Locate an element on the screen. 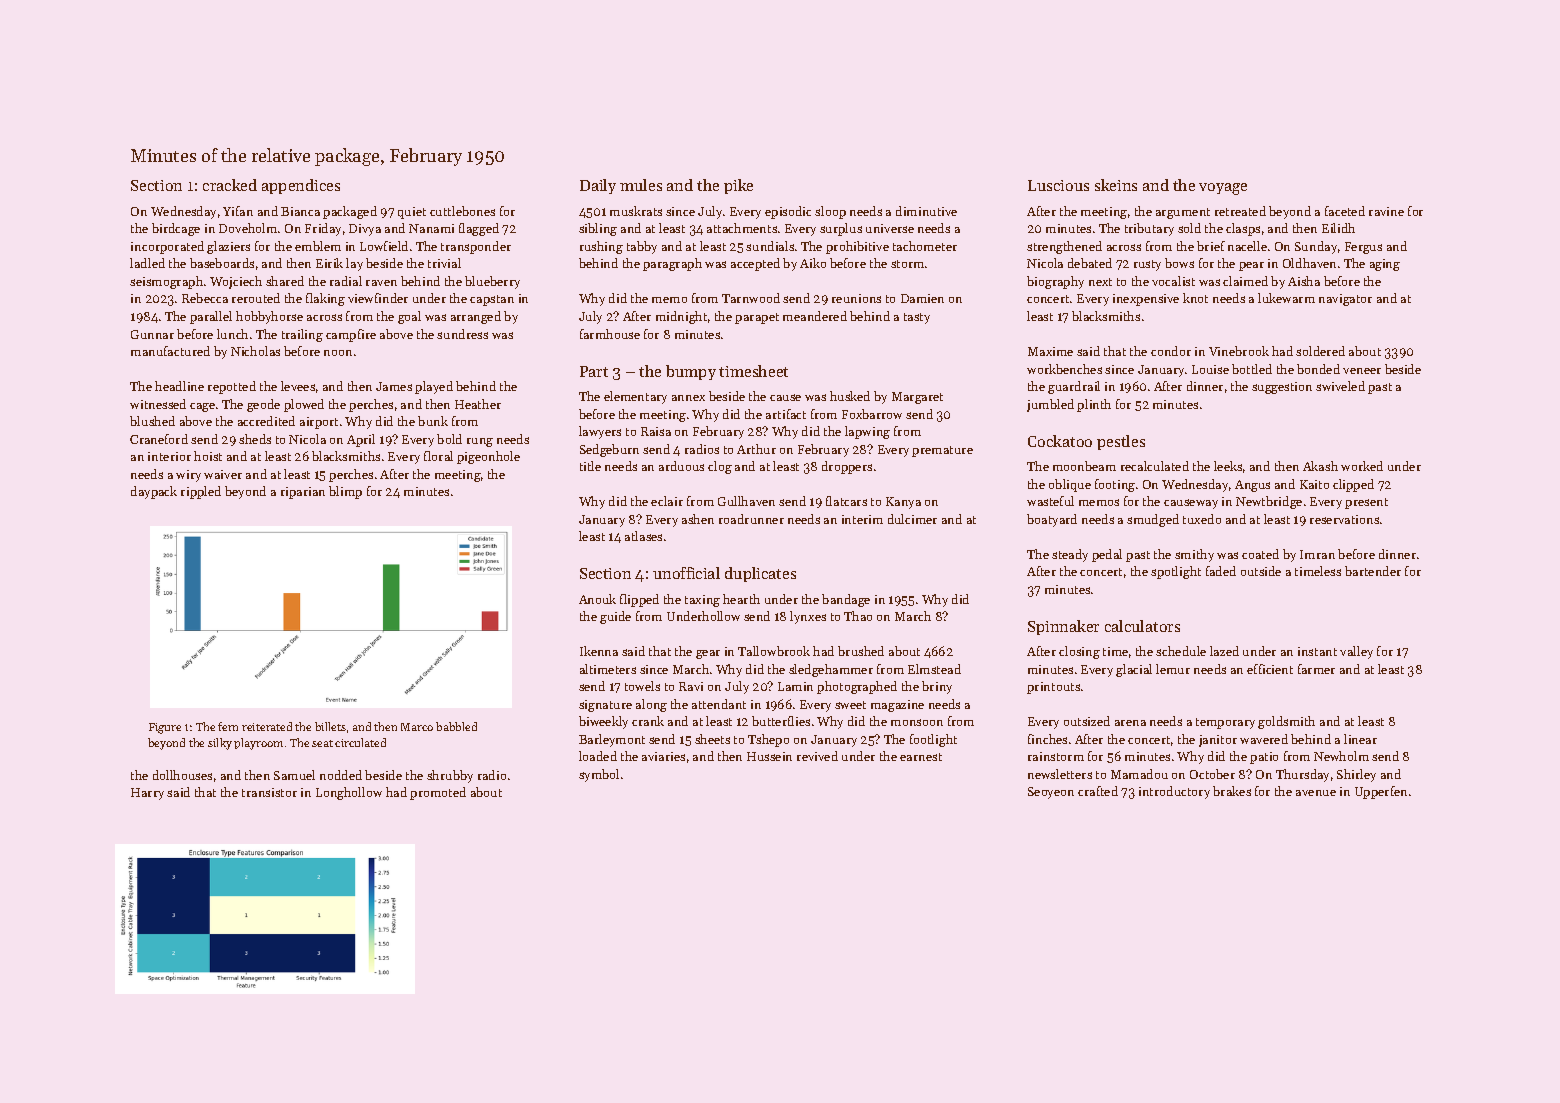 The height and width of the screenshot is (1103, 1560). veneer is located at coordinates (1362, 371).
